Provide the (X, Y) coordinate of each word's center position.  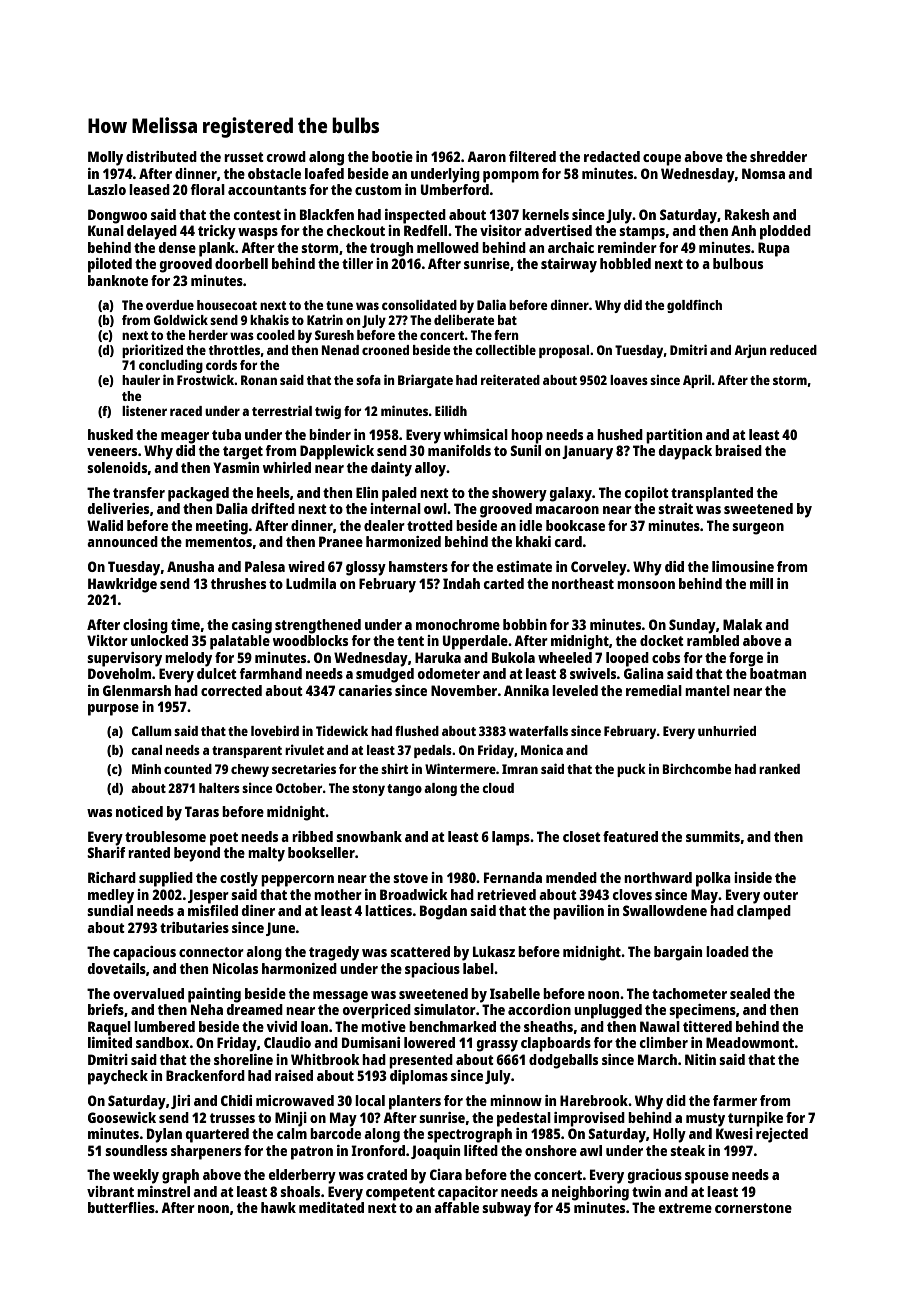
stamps (642, 233)
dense (177, 247)
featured (630, 836)
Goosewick (122, 1117)
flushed (417, 731)
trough (391, 249)
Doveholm (120, 673)
